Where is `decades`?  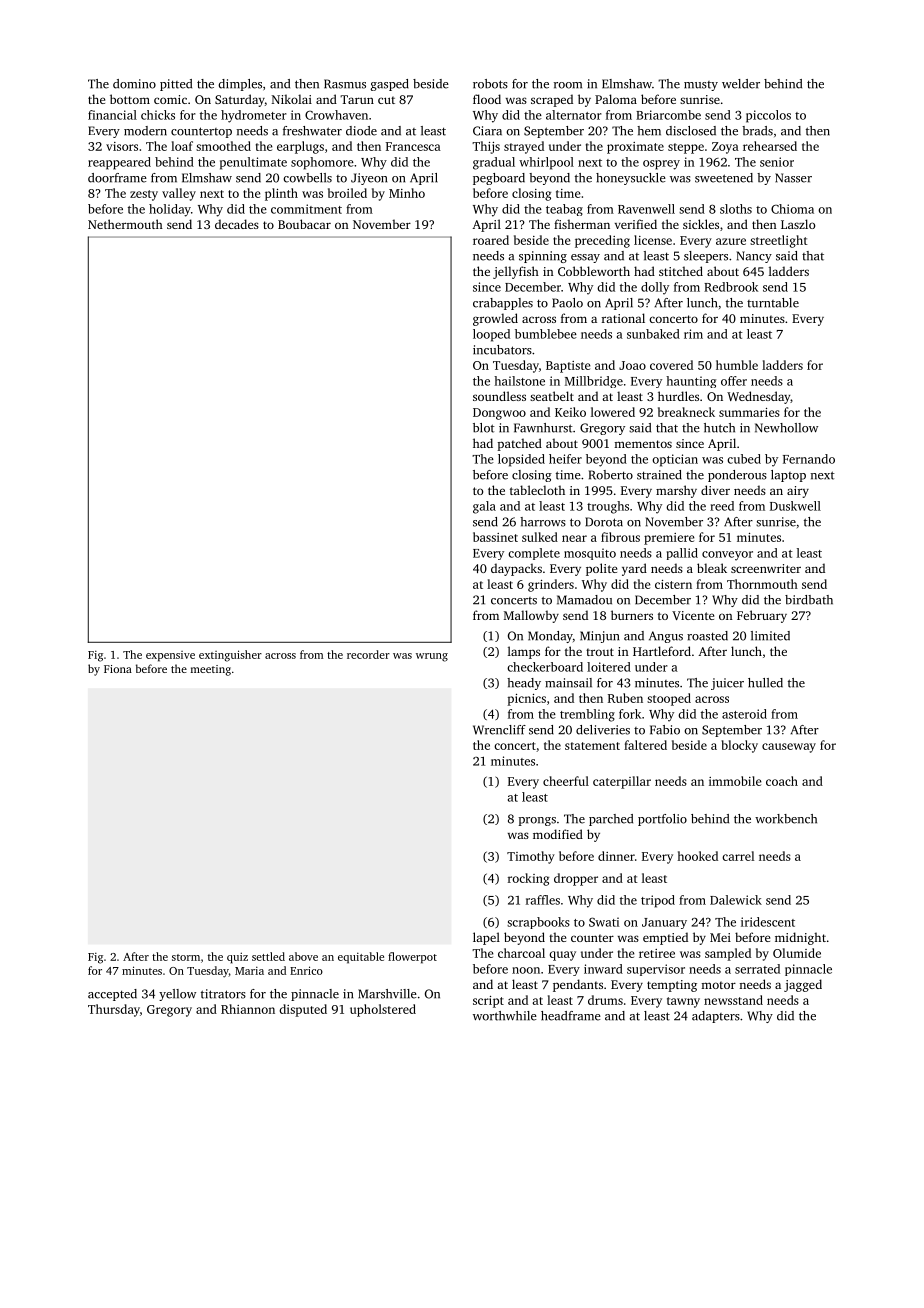
decades is located at coordinates (237, 224).
